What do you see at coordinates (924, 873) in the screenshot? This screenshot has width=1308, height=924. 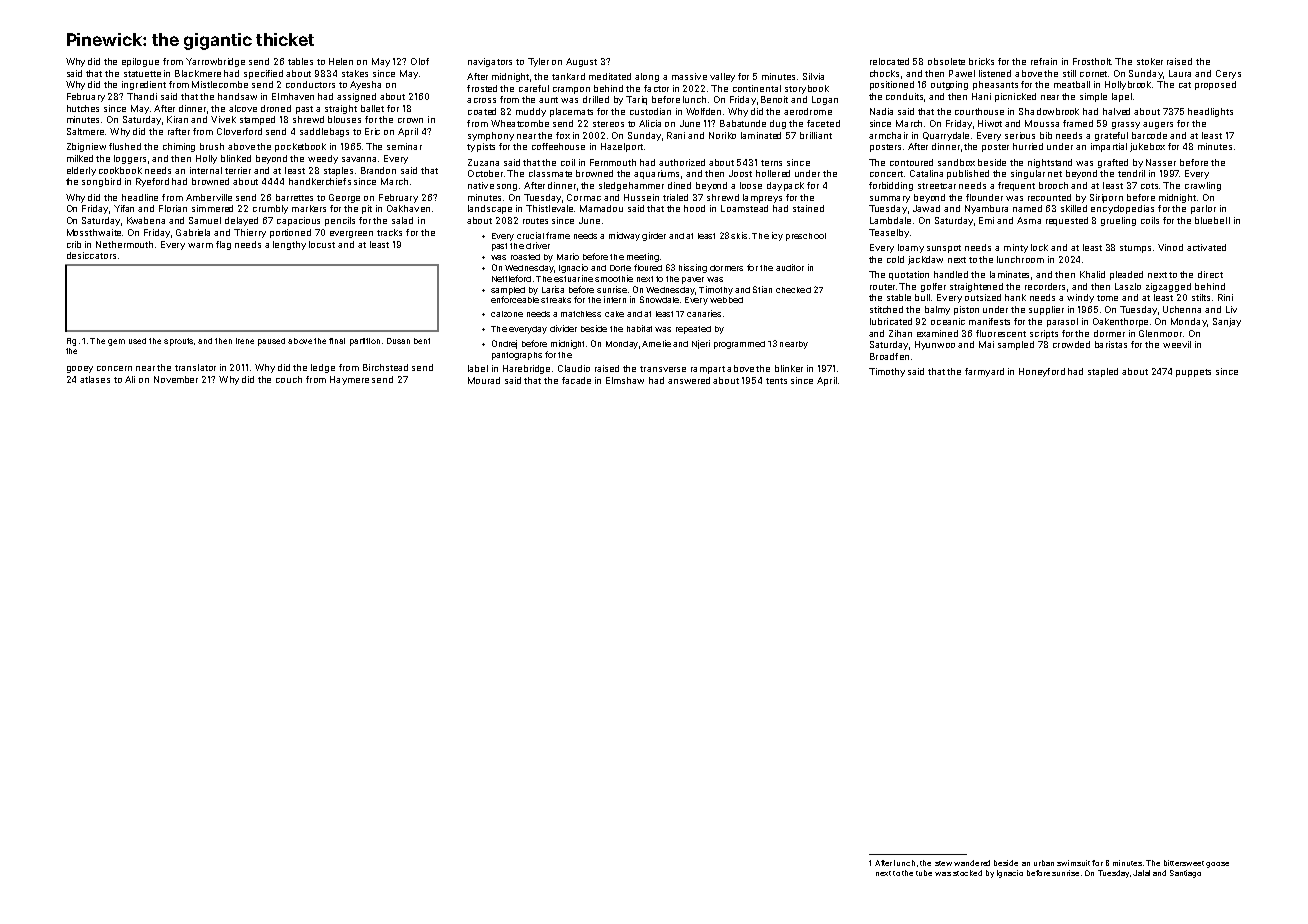 I see `tube` at bounding box center [924, 873].
